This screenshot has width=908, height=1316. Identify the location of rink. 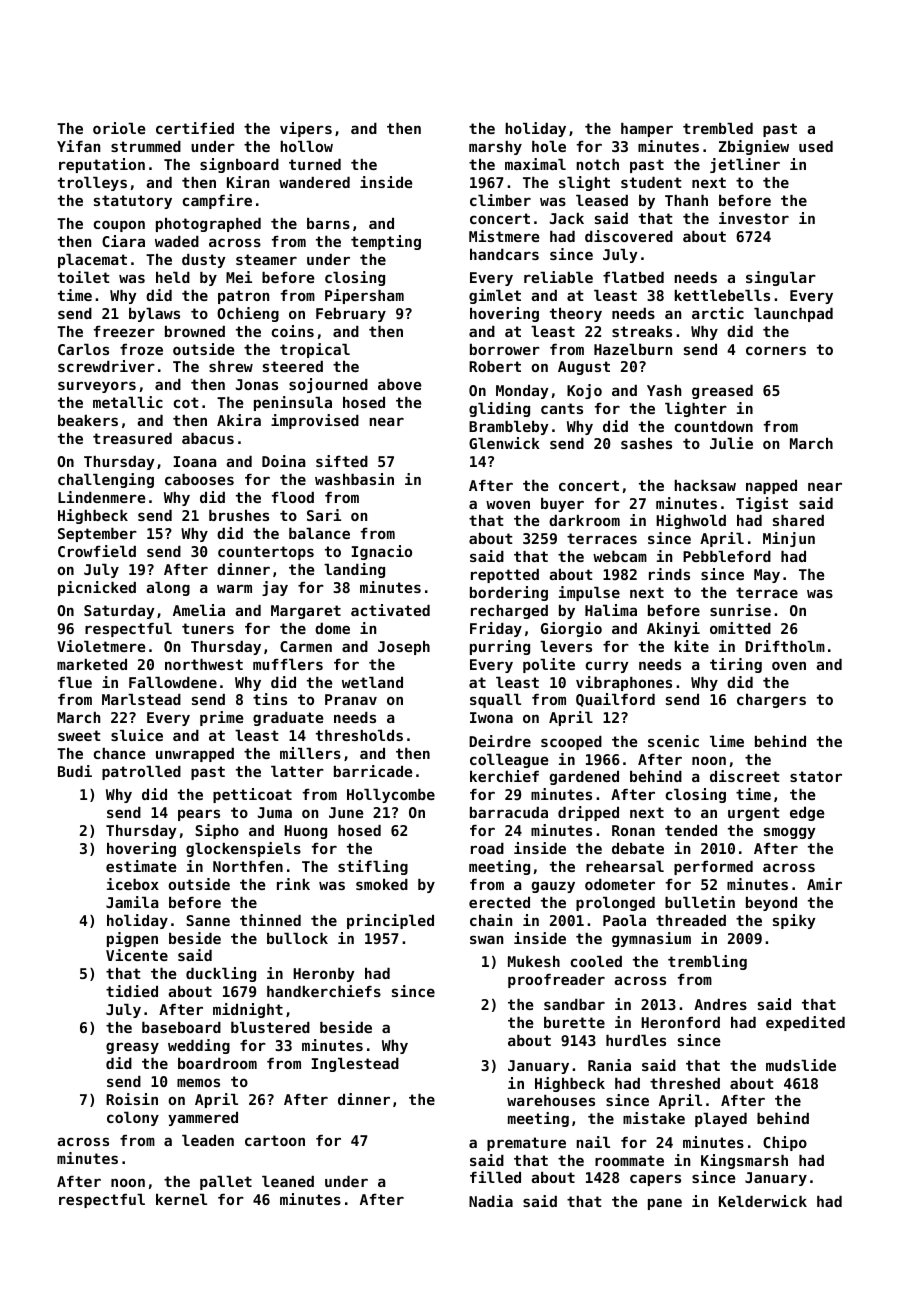
(293, 884).
